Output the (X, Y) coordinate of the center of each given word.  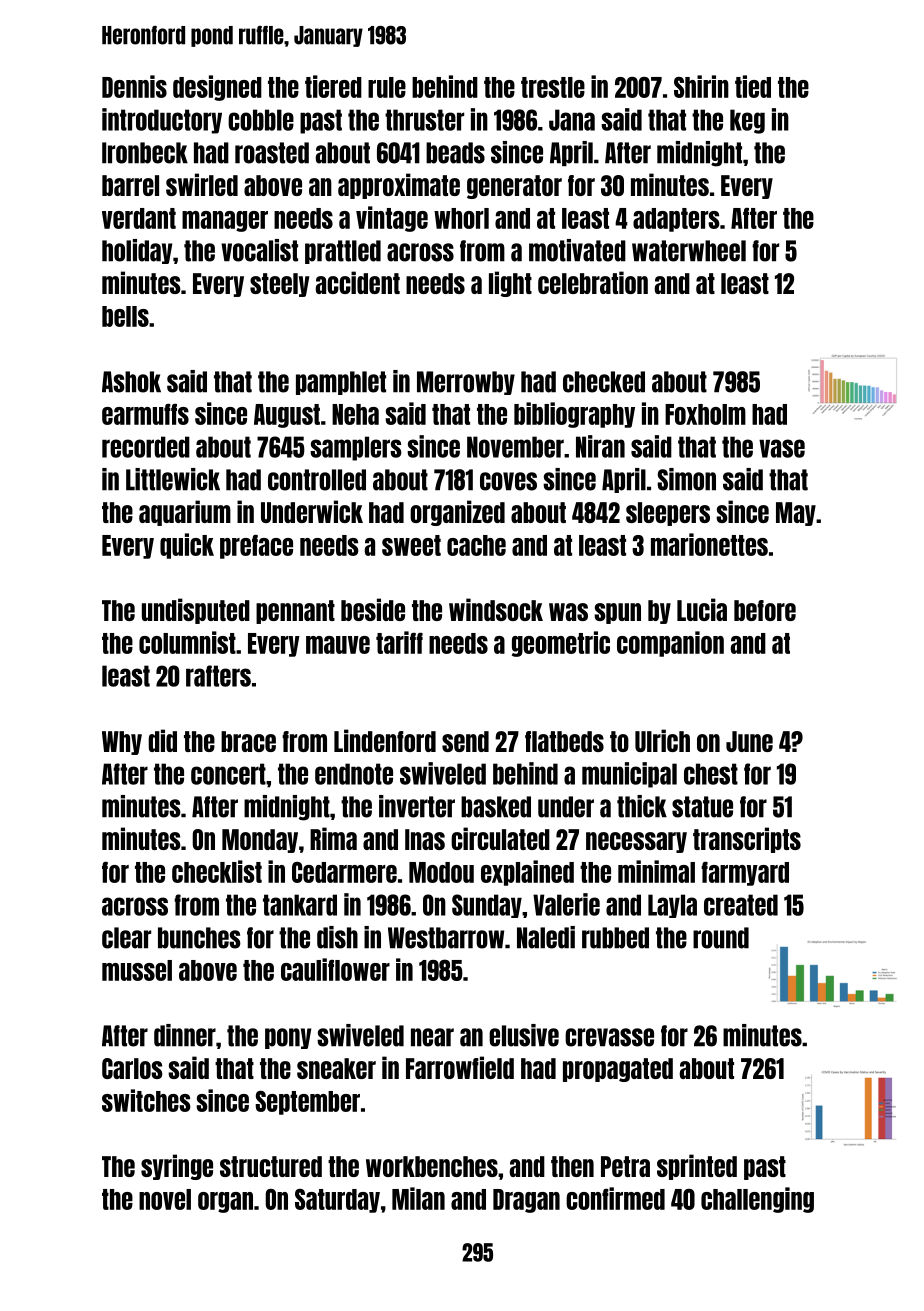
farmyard (745, 873)
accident (358, 282)
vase (782, 448)
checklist (217, 871)
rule (387, 87)
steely (279, 285)
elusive (524, 1035)
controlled (317, 480)
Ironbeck (145, 153)
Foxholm (705, 414)
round (721, 938)
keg (747, 121)
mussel (137, 970)
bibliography (574, 415)
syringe (177, 1167)
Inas (425, 839)
